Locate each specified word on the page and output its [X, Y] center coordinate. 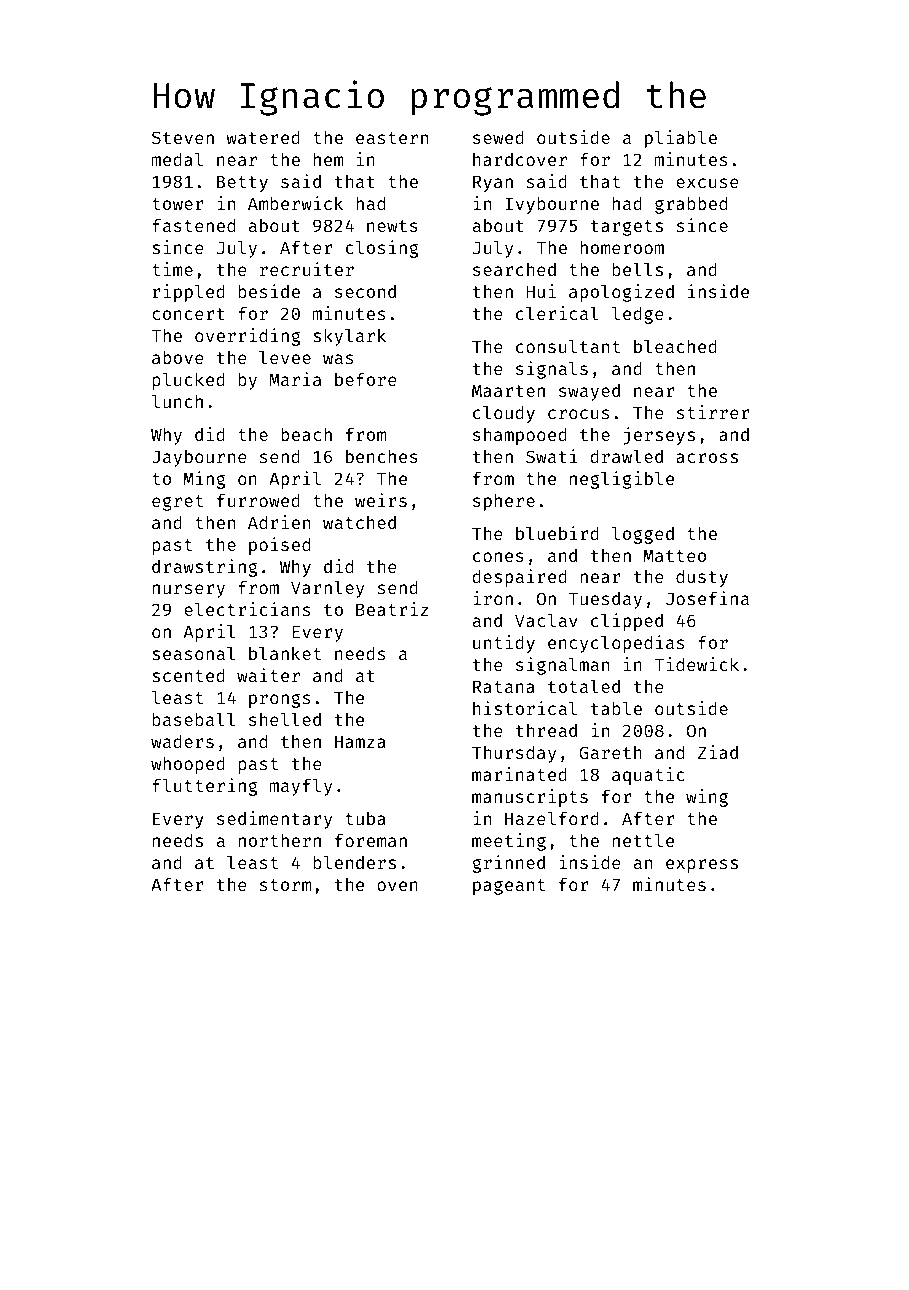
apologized [621, 293]
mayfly [301, 787]
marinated [519, 774]
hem [329, 159]
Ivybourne [552, 205]
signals [552, 370]
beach [306, 434]
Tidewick [696, 664]
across [707, 458]
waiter [268, 675]
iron [493, 598]
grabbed [691, 205]
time [172, 269]
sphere [504, 502]
